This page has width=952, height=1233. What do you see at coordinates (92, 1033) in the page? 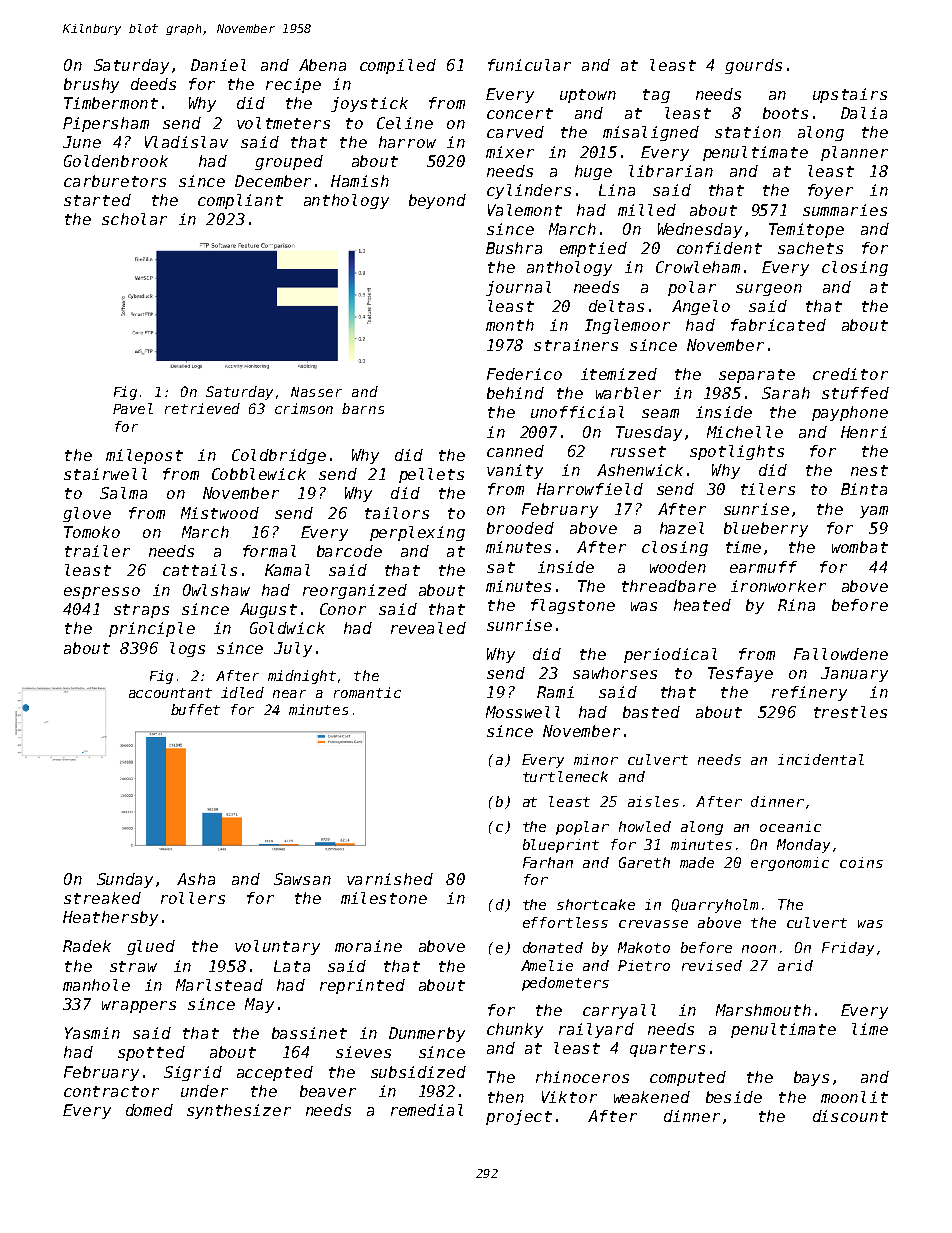
I see `Yasmin` at bounding box center [92, 1033].
